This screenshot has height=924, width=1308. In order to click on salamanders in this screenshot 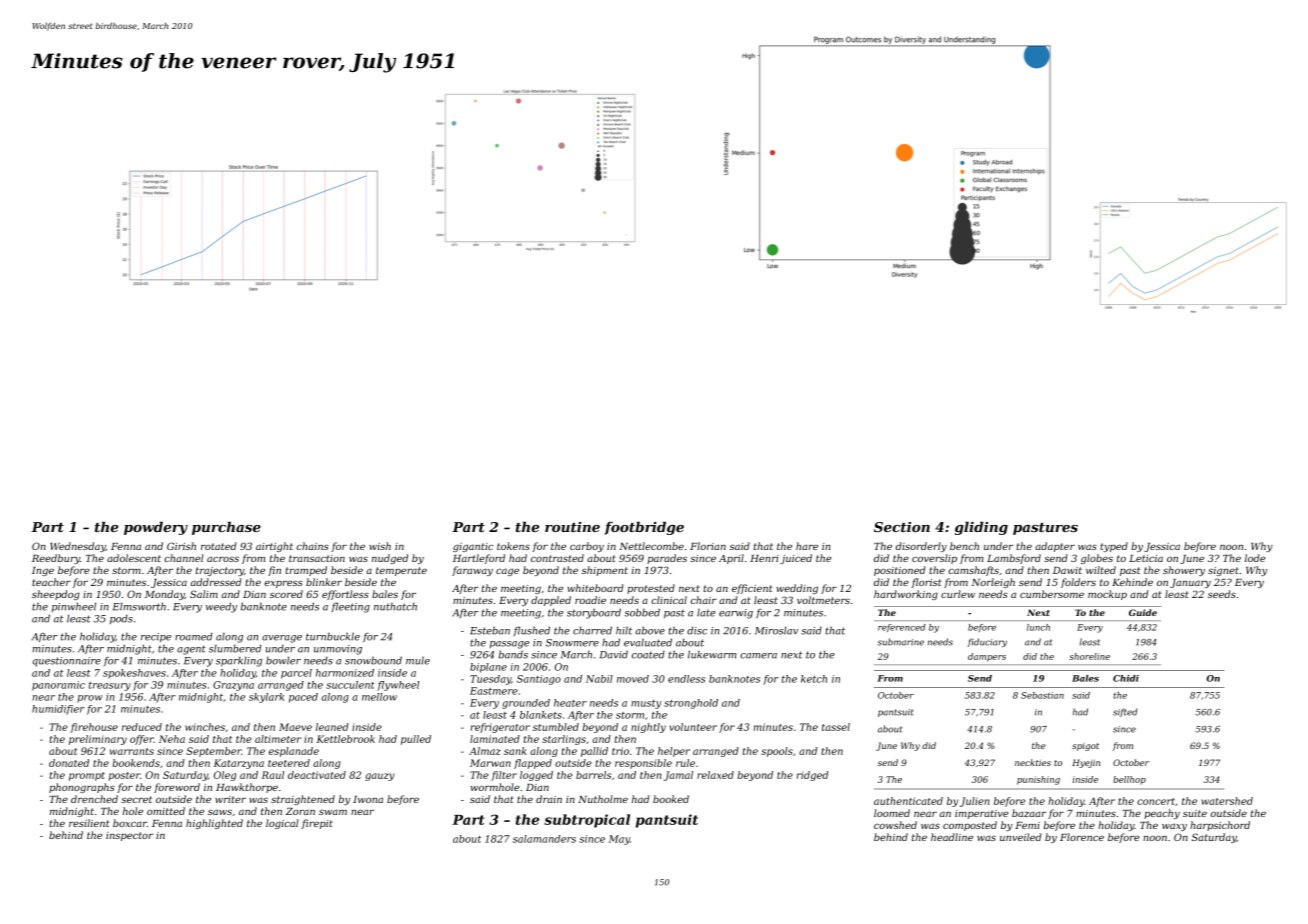, I will do `click(544, 839)`.
